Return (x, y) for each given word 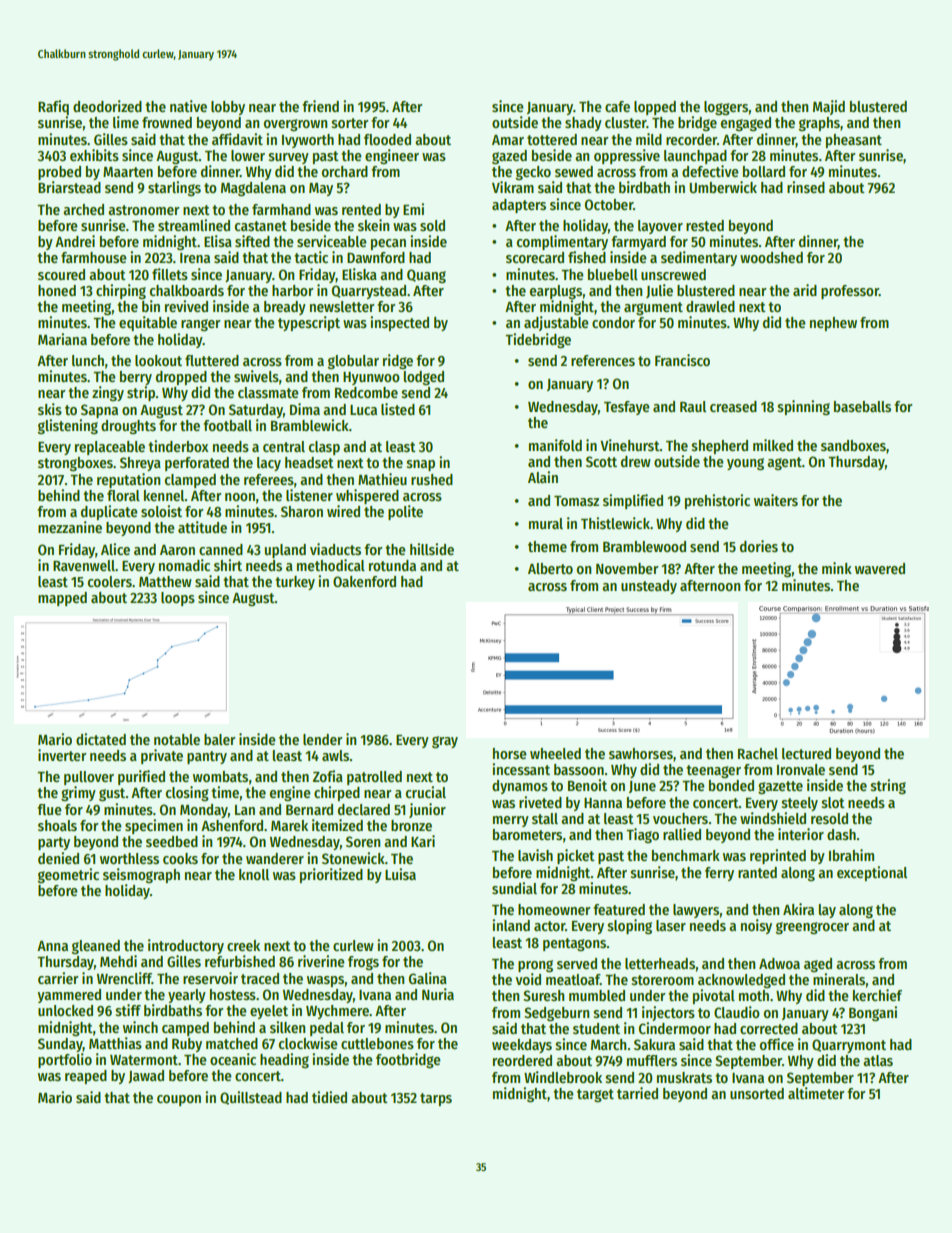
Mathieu (382, 479)
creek (243, 945)
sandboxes (853, 445)
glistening (68, 426)
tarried (637, 1093)
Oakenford (364, 581)
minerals (839, 979)
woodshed (771, 257)
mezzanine (70, 527)
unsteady (649, 587)
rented (361, 209)
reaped (86, 1077)
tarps (436, 1099)
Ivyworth (308, 141)
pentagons (575, 945)
